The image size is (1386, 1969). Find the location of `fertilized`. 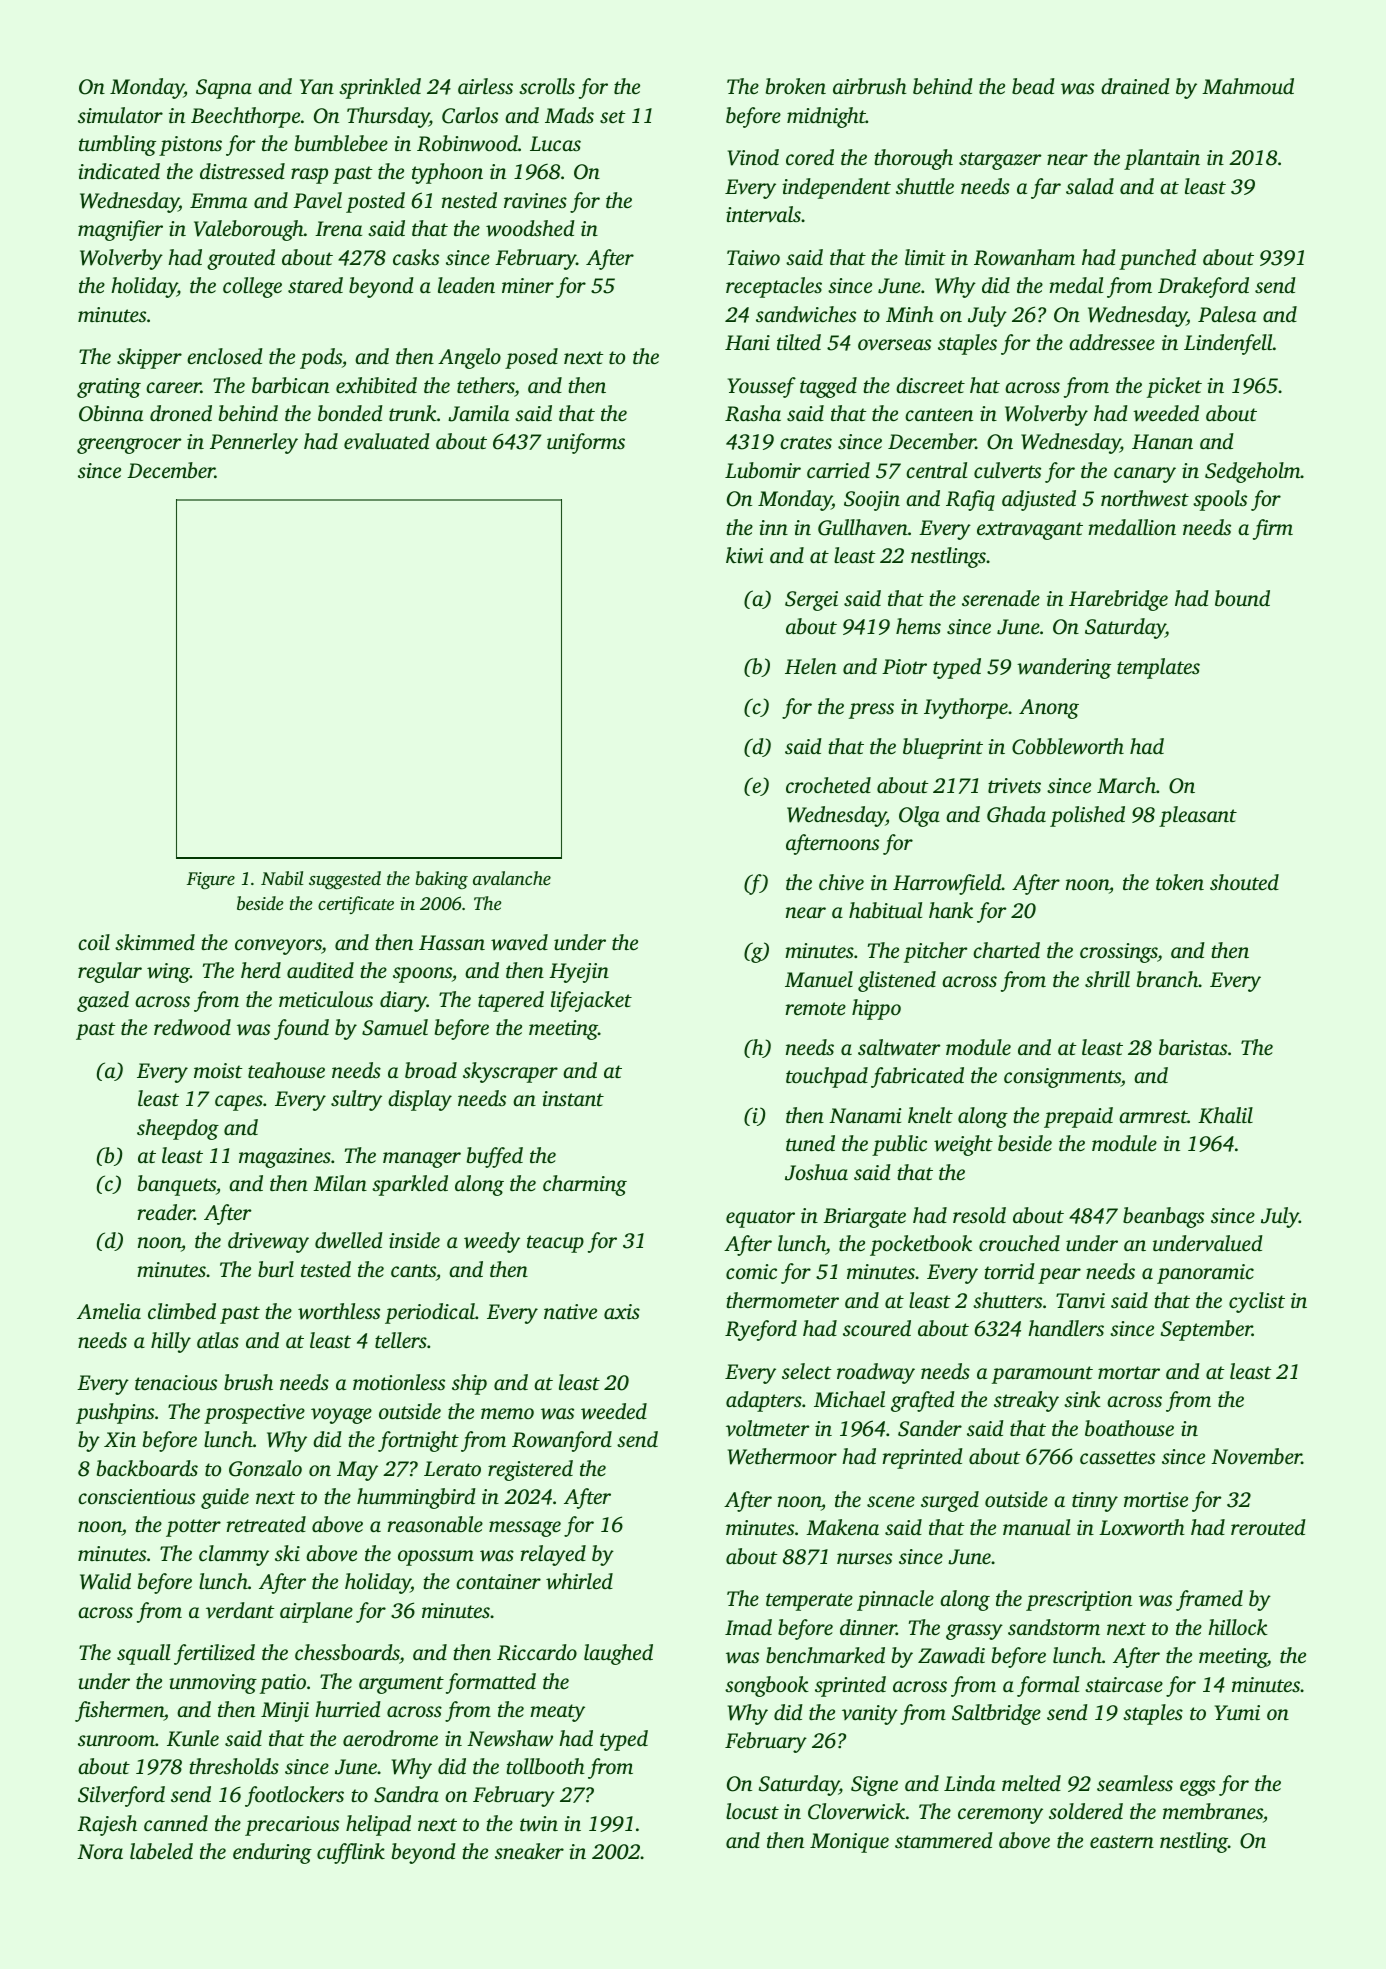

fertilized is located at coordinates (214, 1654).
